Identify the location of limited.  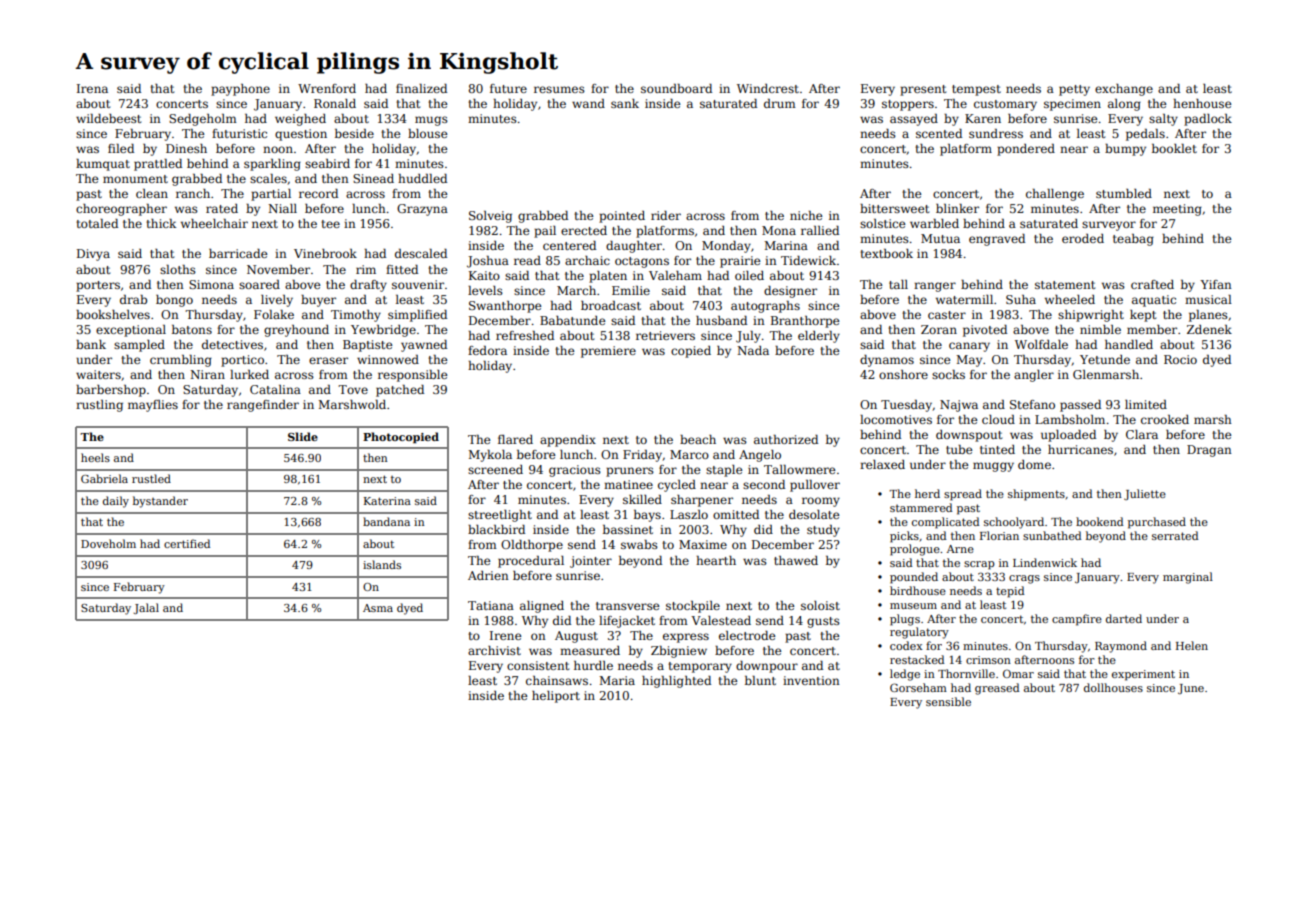
(1146, 404).
